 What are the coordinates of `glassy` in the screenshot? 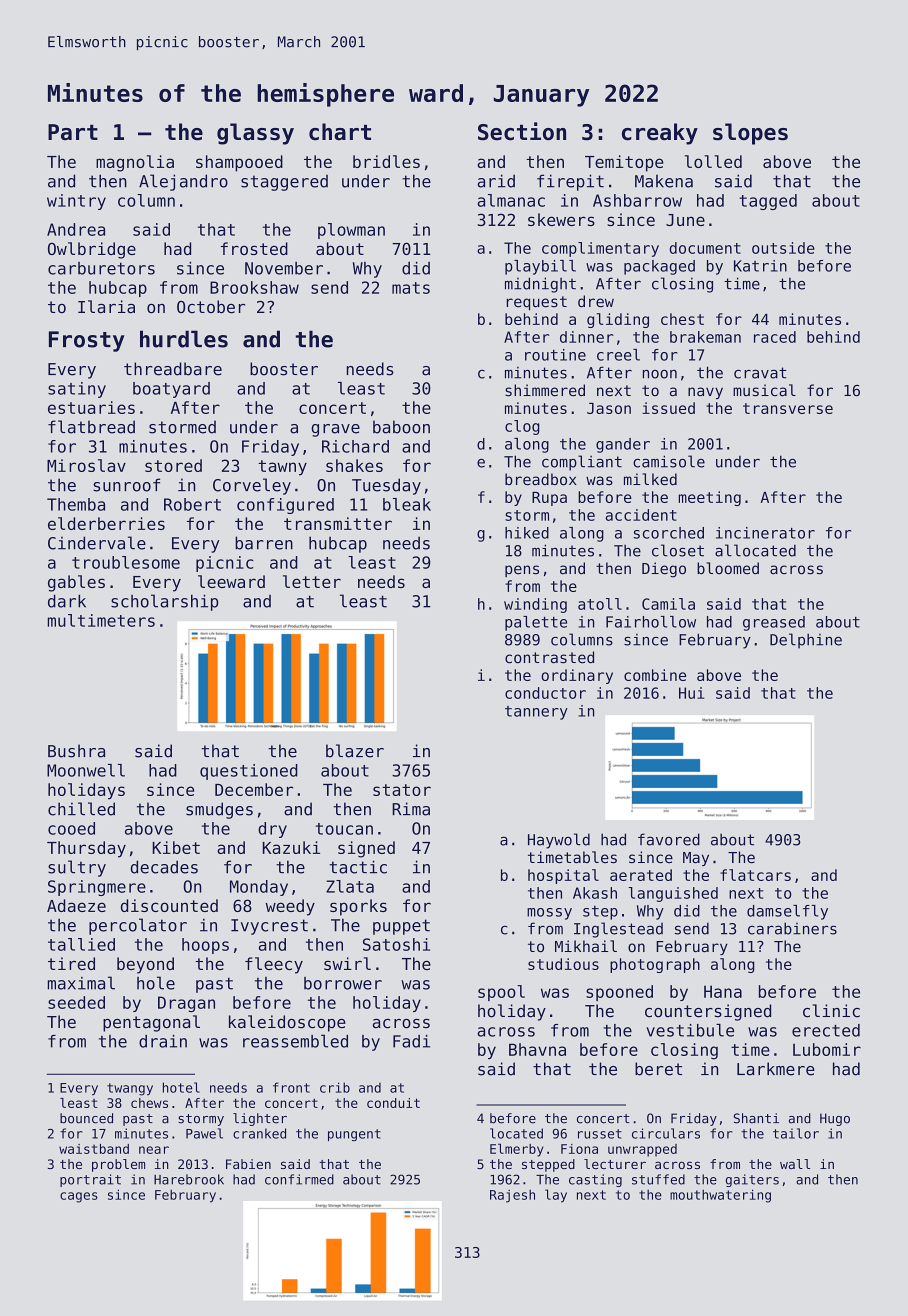 It's located at (255, 134).
